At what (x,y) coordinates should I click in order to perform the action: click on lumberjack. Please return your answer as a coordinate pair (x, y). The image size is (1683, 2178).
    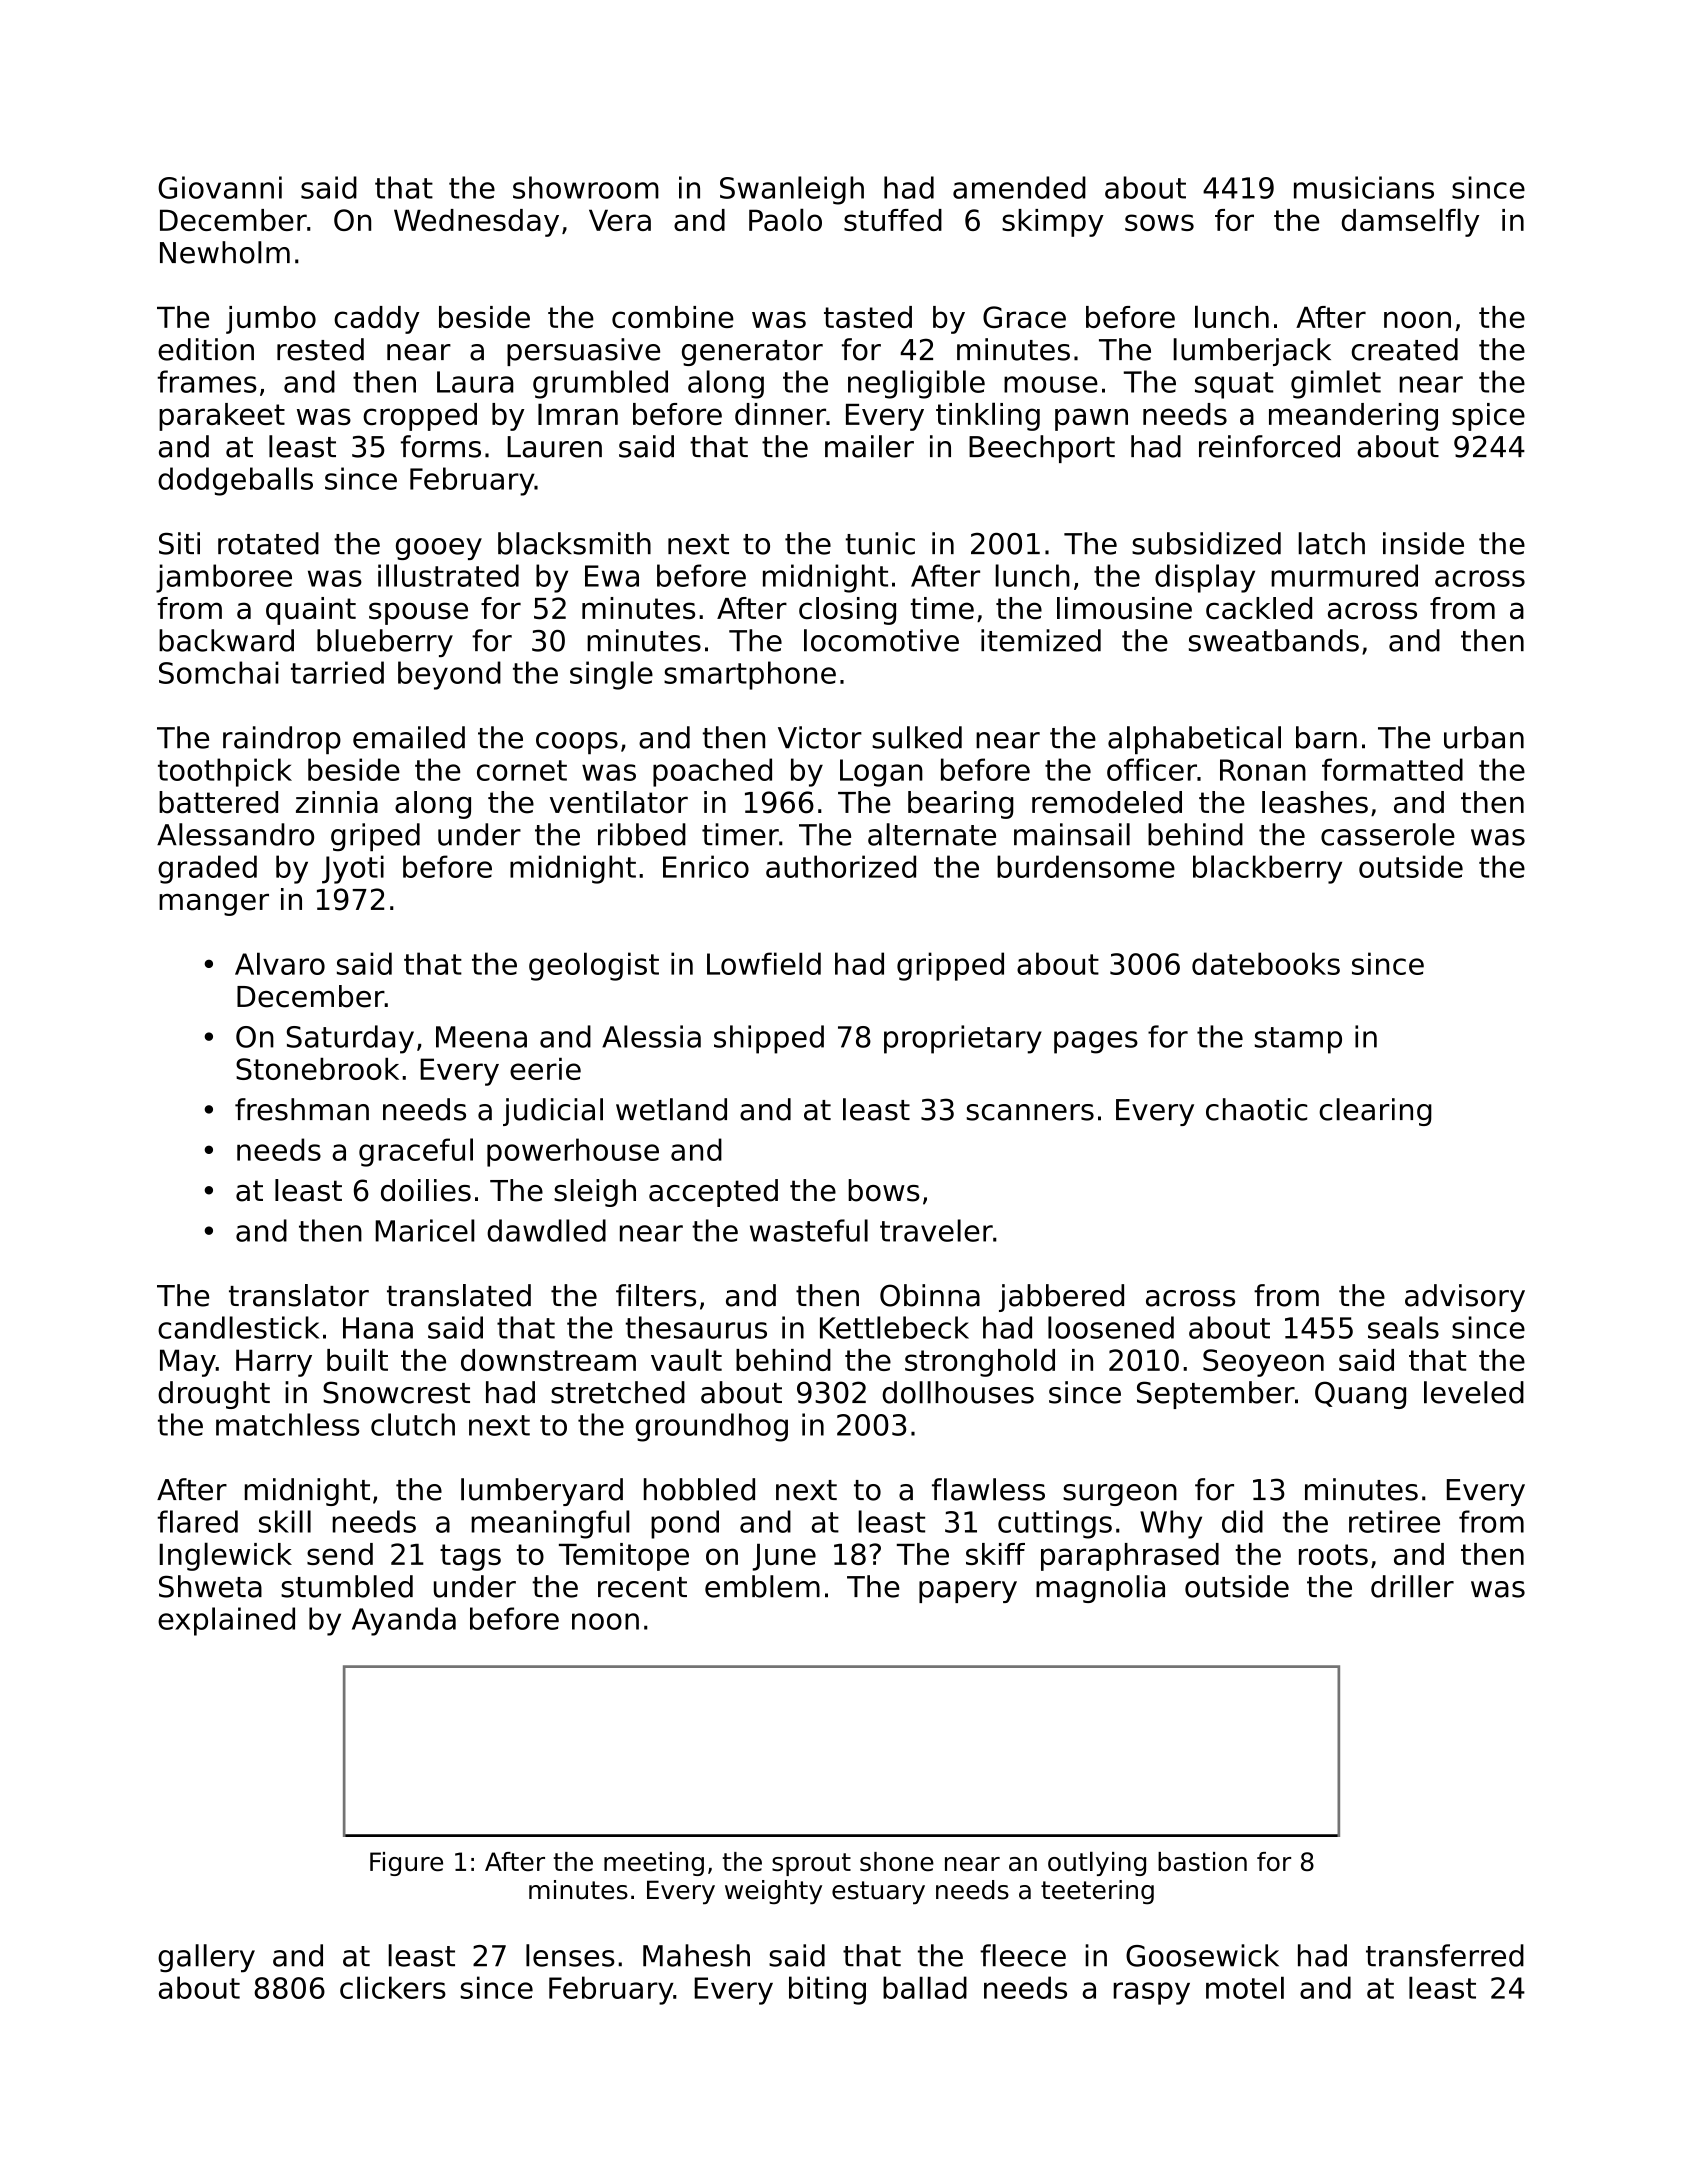
    Looking at the image, I should click on (1252, 352).
